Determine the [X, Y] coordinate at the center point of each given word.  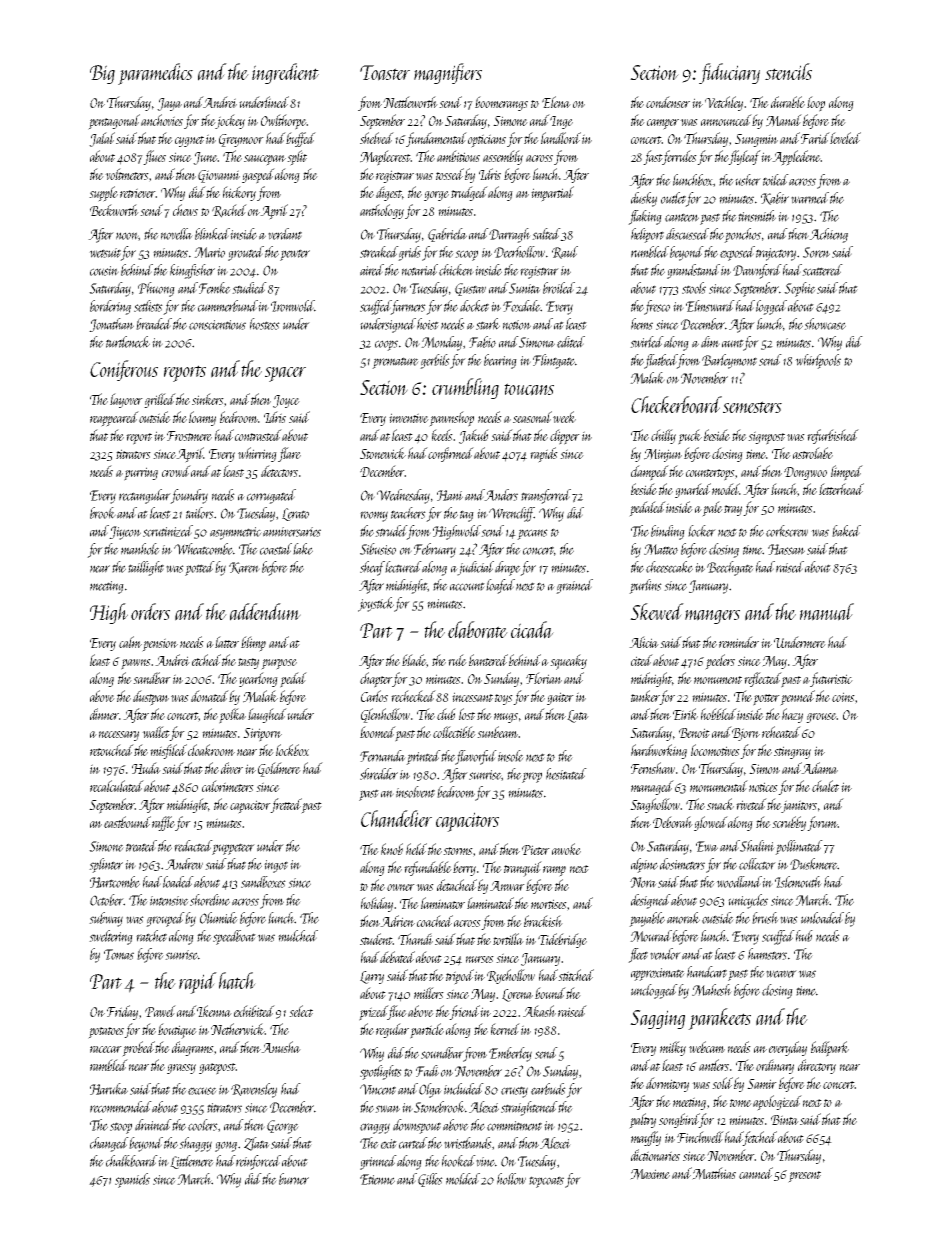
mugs [506, 718]
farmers [409, 307]
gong [226, 1146]
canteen [682, 217]
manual [827, 612]
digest [389, 193]
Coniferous [124, 370]
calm [130, 642]
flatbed [661, 361]
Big [102, 74]
